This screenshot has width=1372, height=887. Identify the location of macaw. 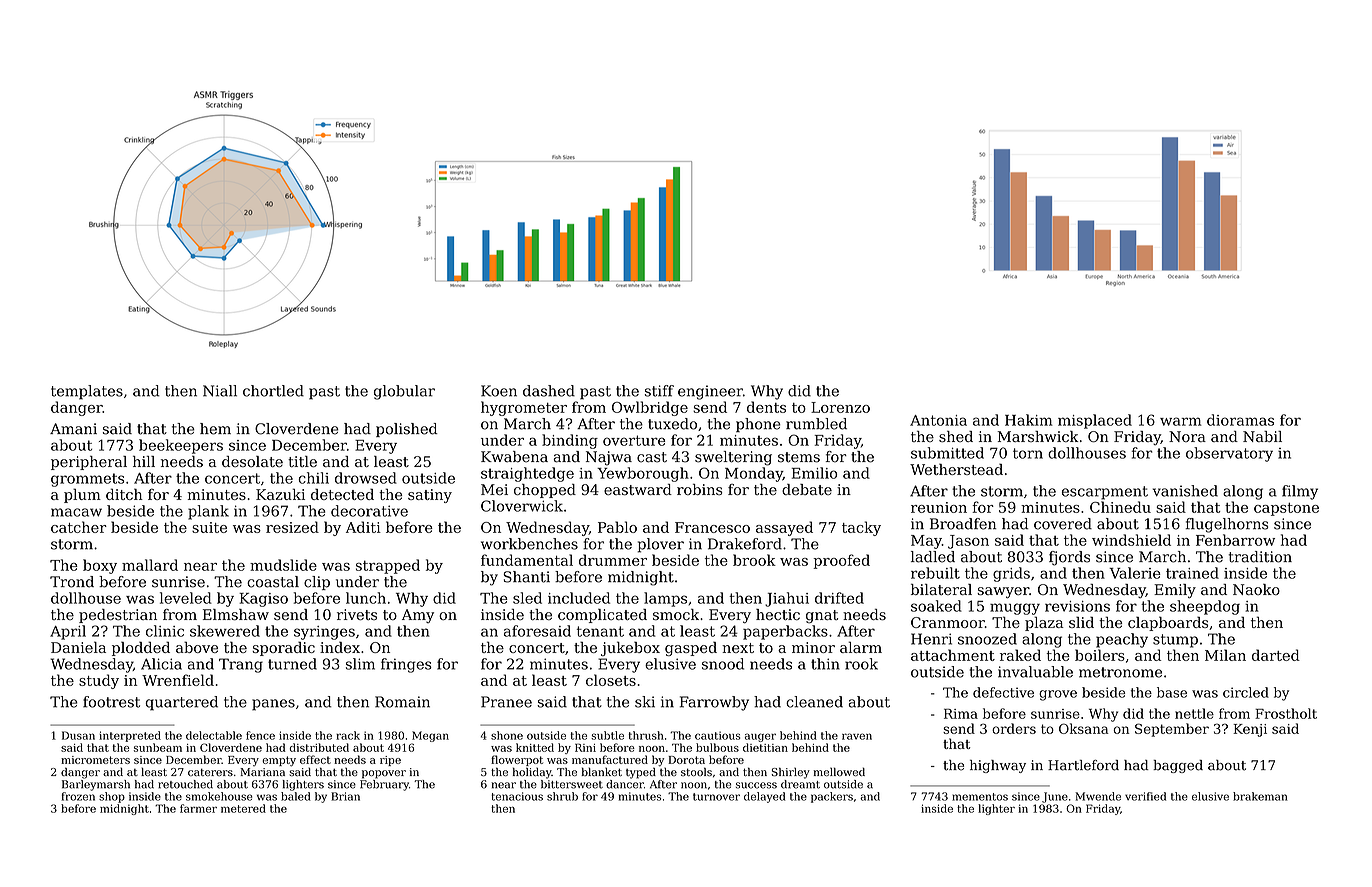
(76, 512).
